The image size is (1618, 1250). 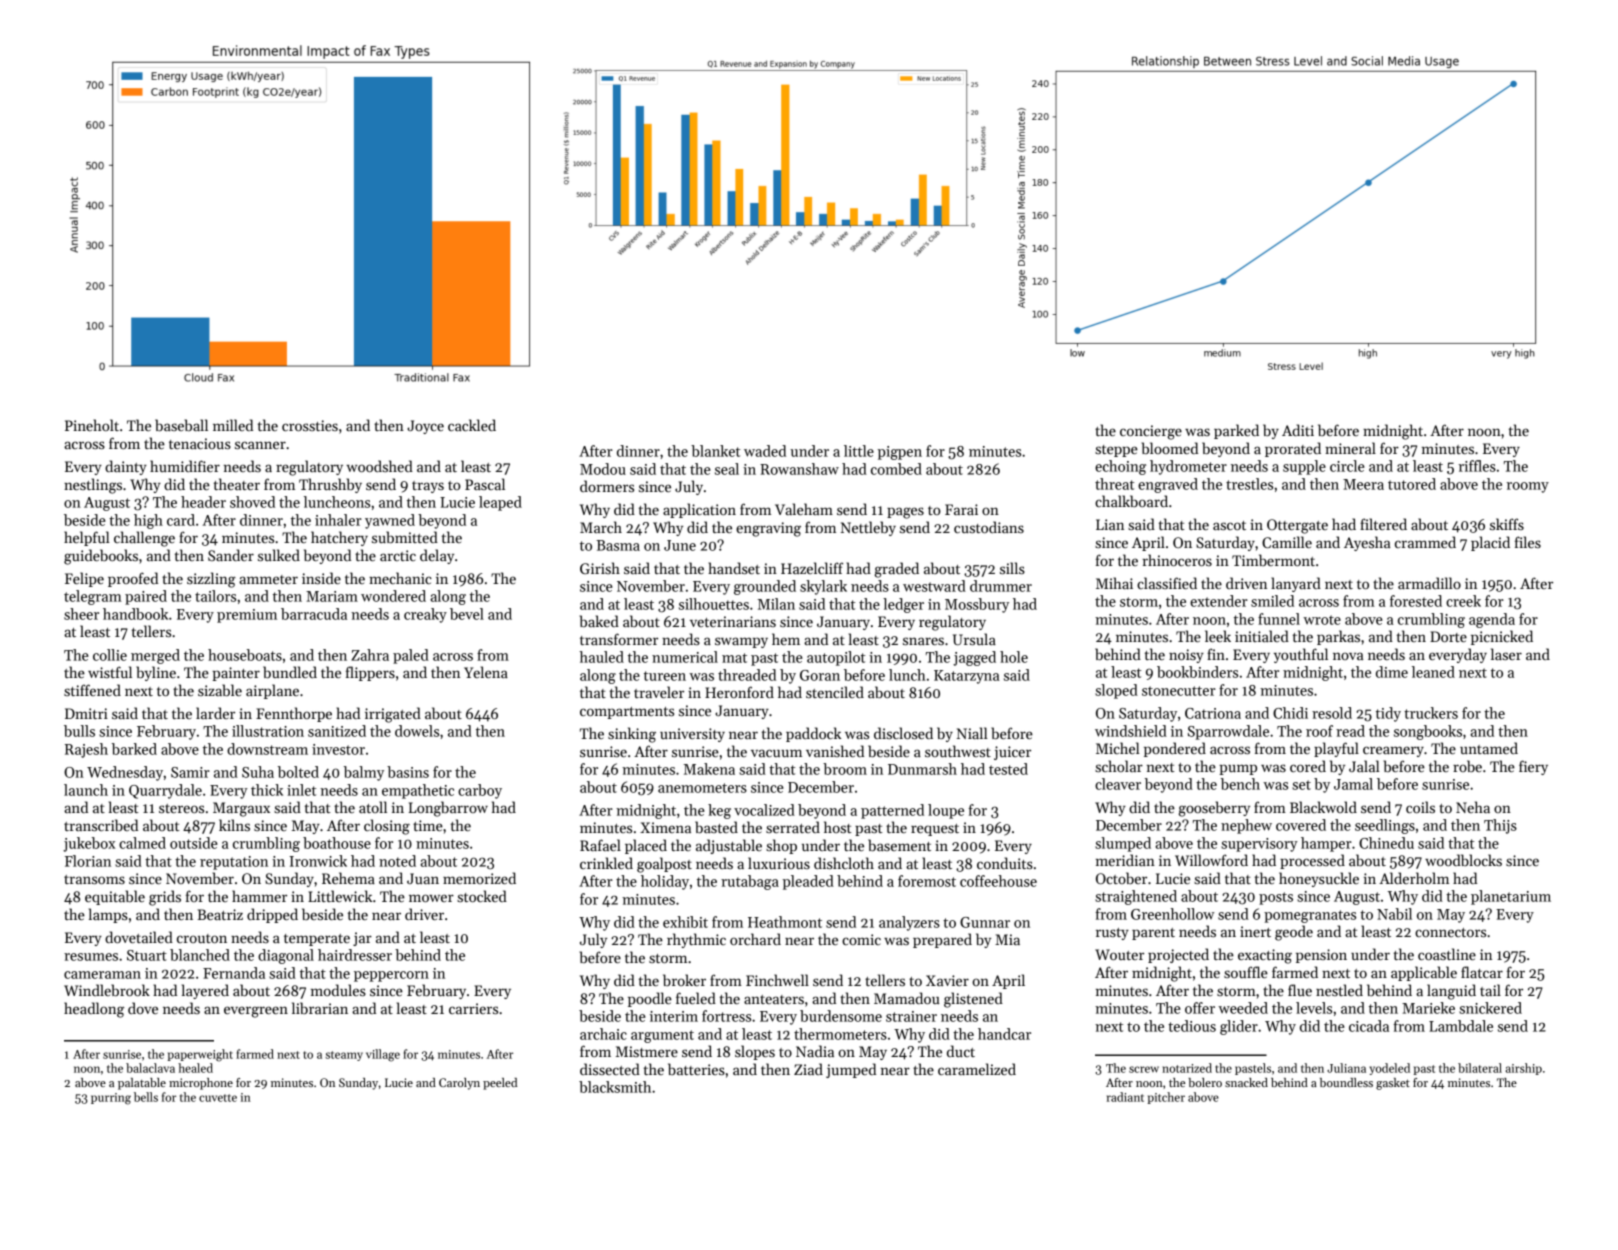 What do you see at coordinates (1533, 767) in the image?
I see `fiery` at bounding box center [1533, 767].
